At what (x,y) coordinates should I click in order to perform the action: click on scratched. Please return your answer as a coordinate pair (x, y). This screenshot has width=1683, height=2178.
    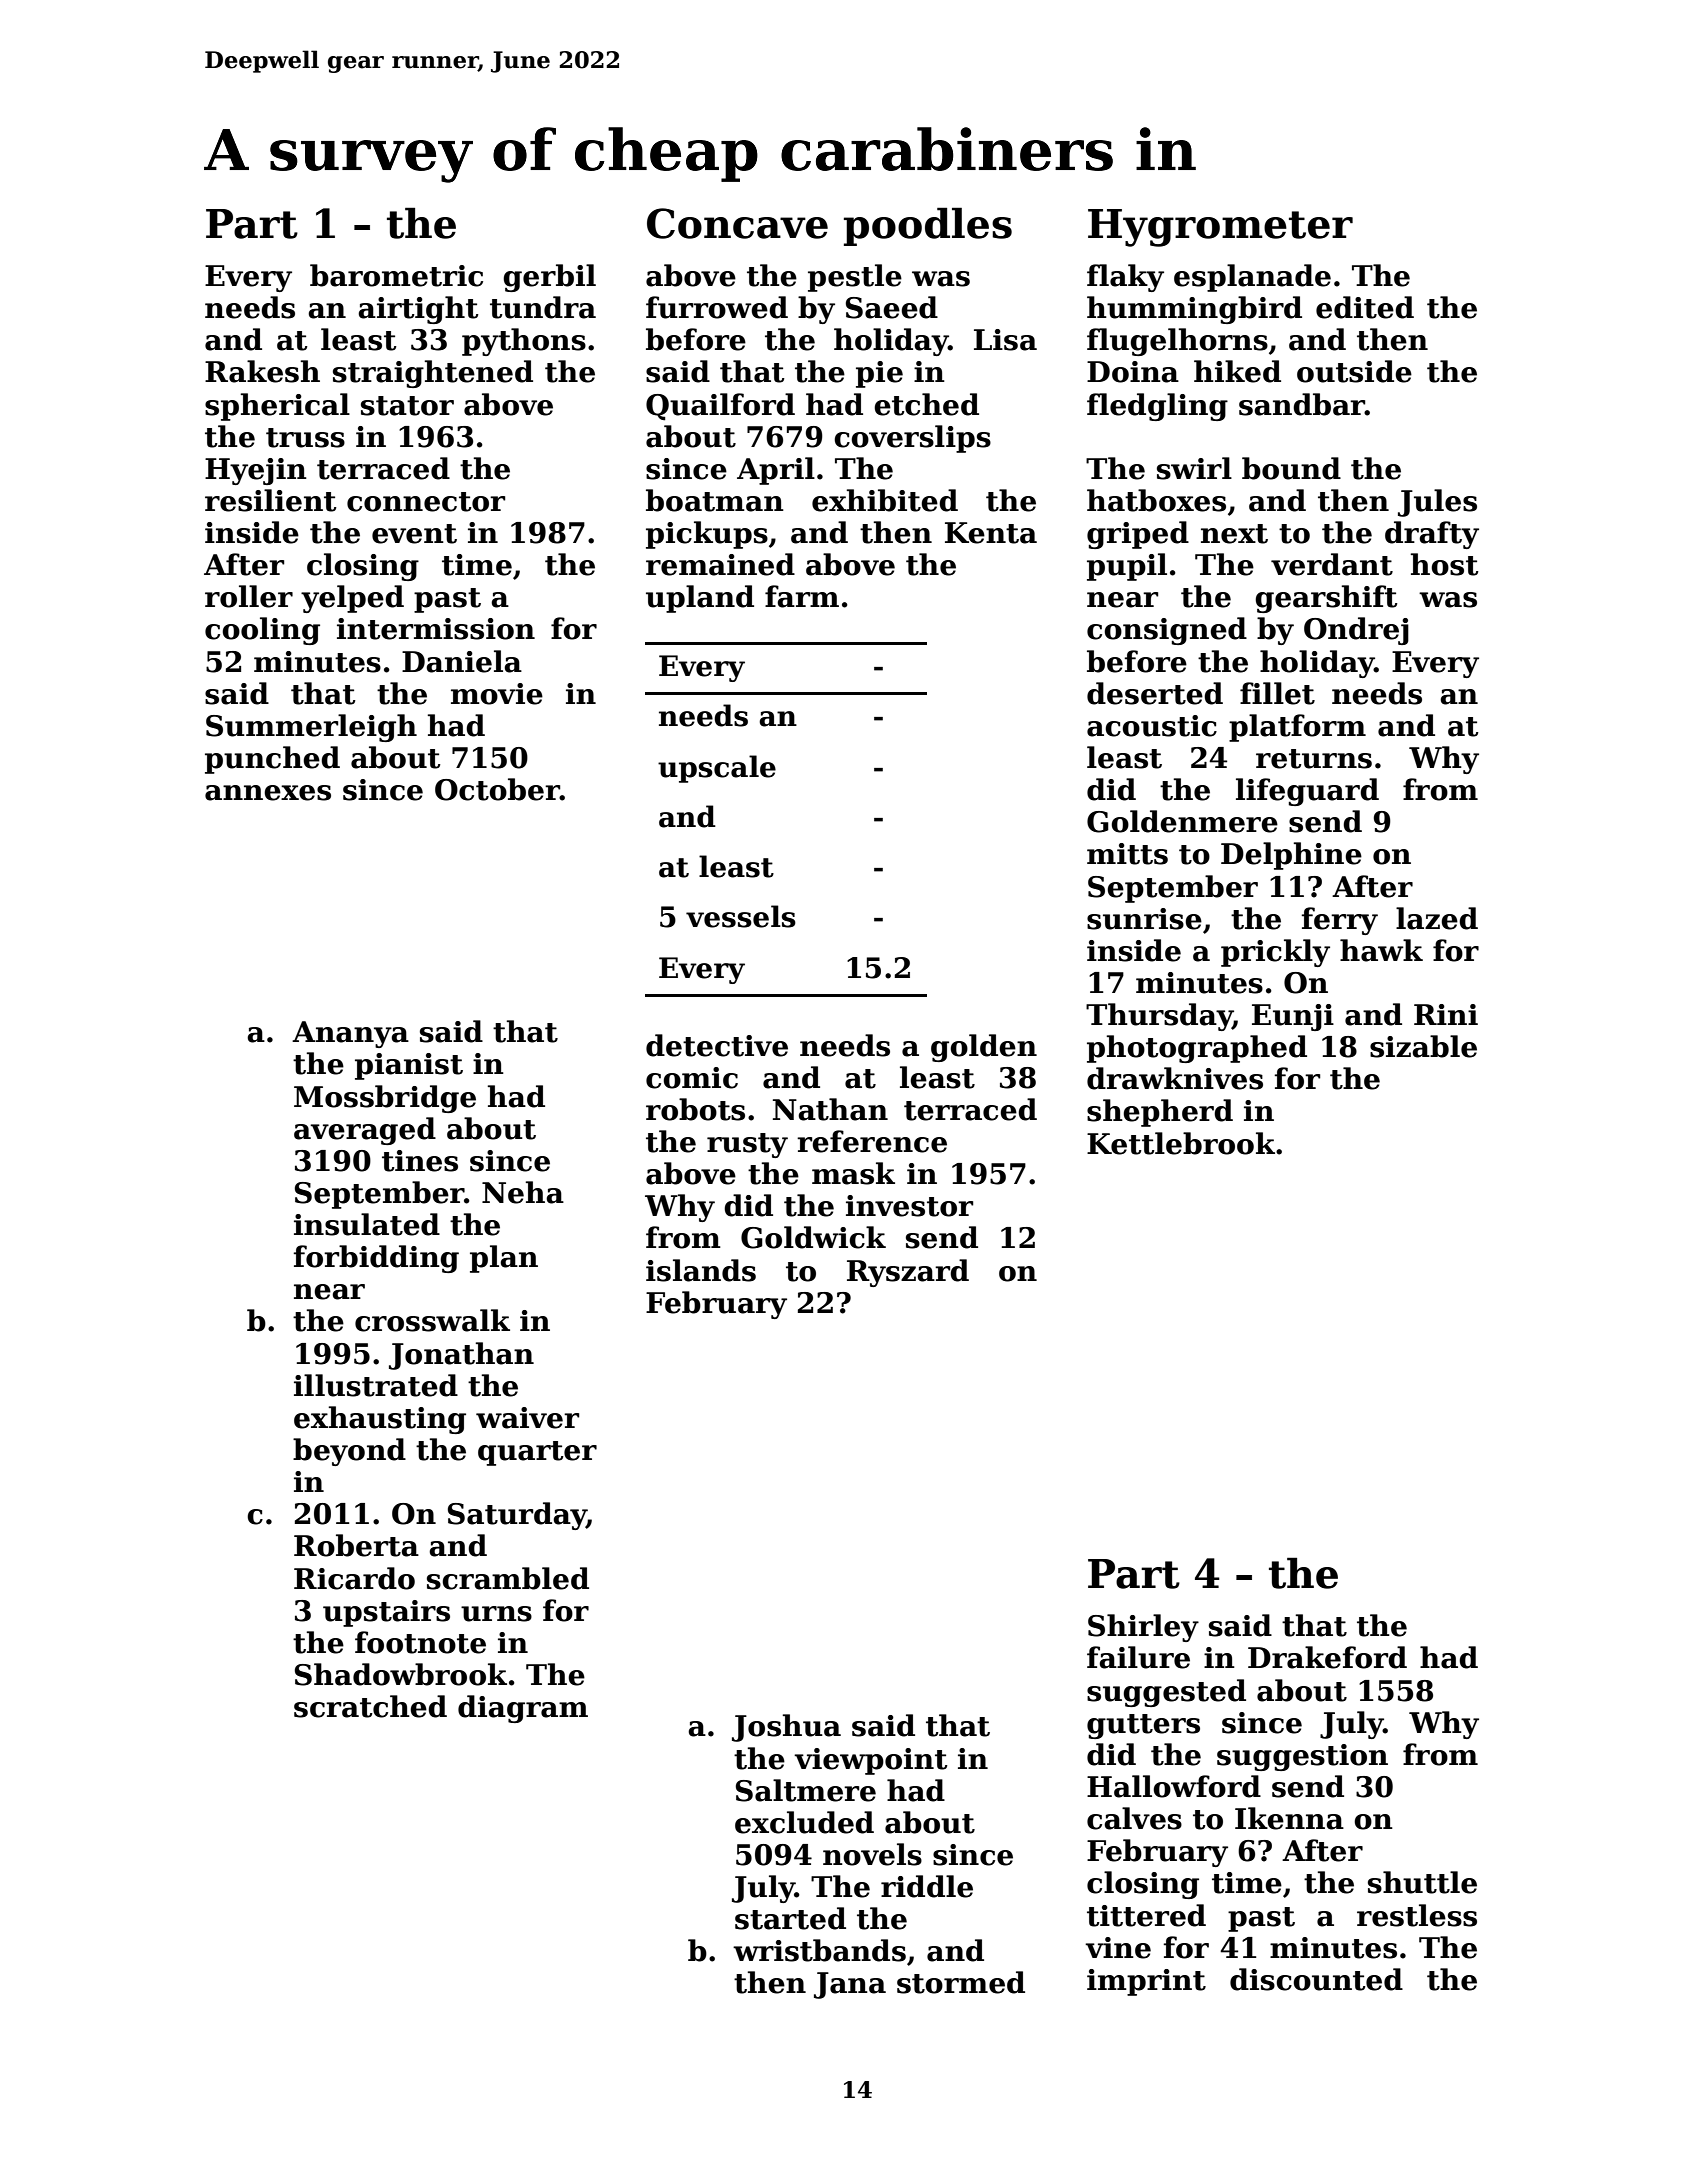
    Looking at the image, I should click on (370, 1706).
